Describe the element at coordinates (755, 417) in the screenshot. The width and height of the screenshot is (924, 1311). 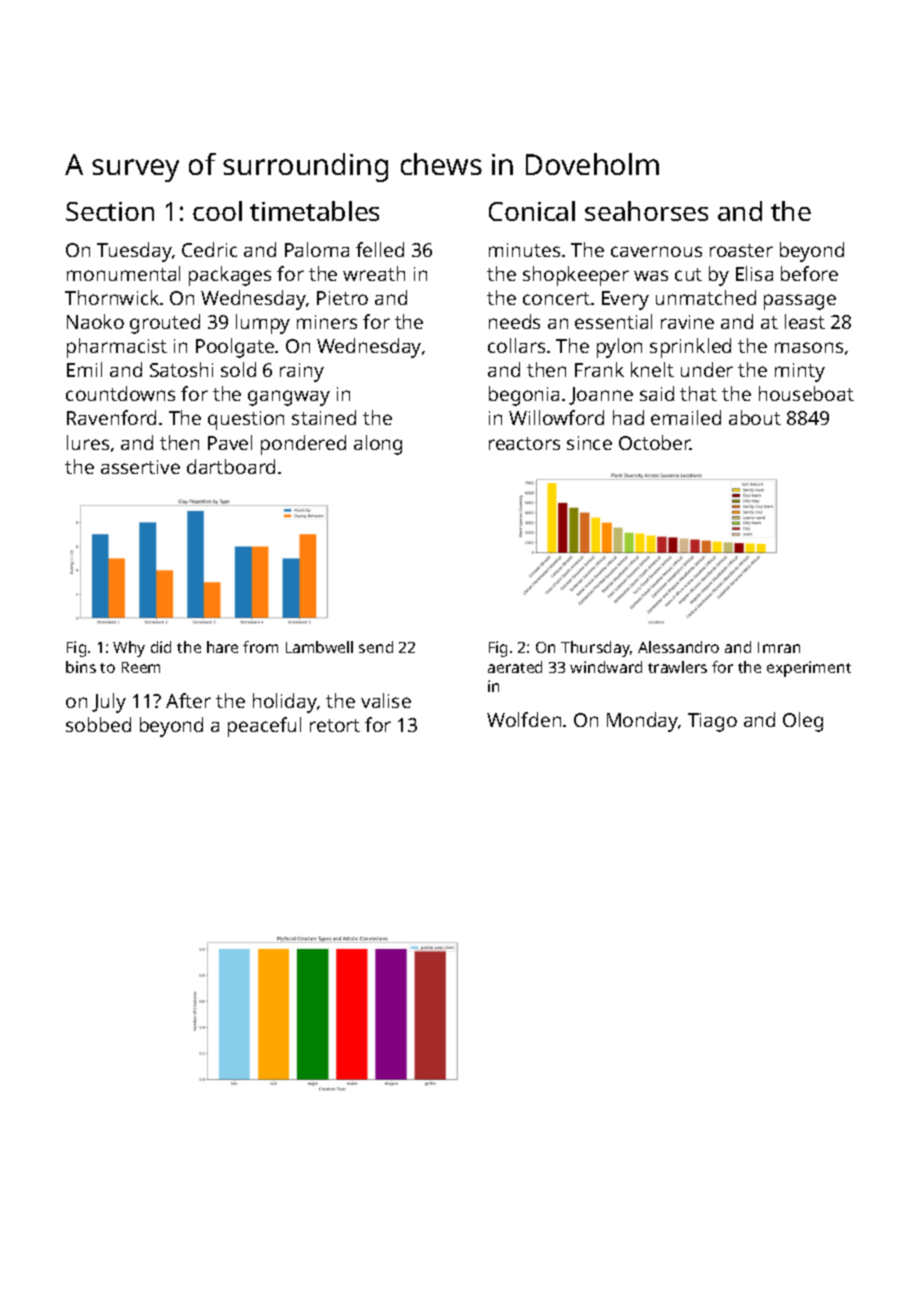
I see `about` at that location.
